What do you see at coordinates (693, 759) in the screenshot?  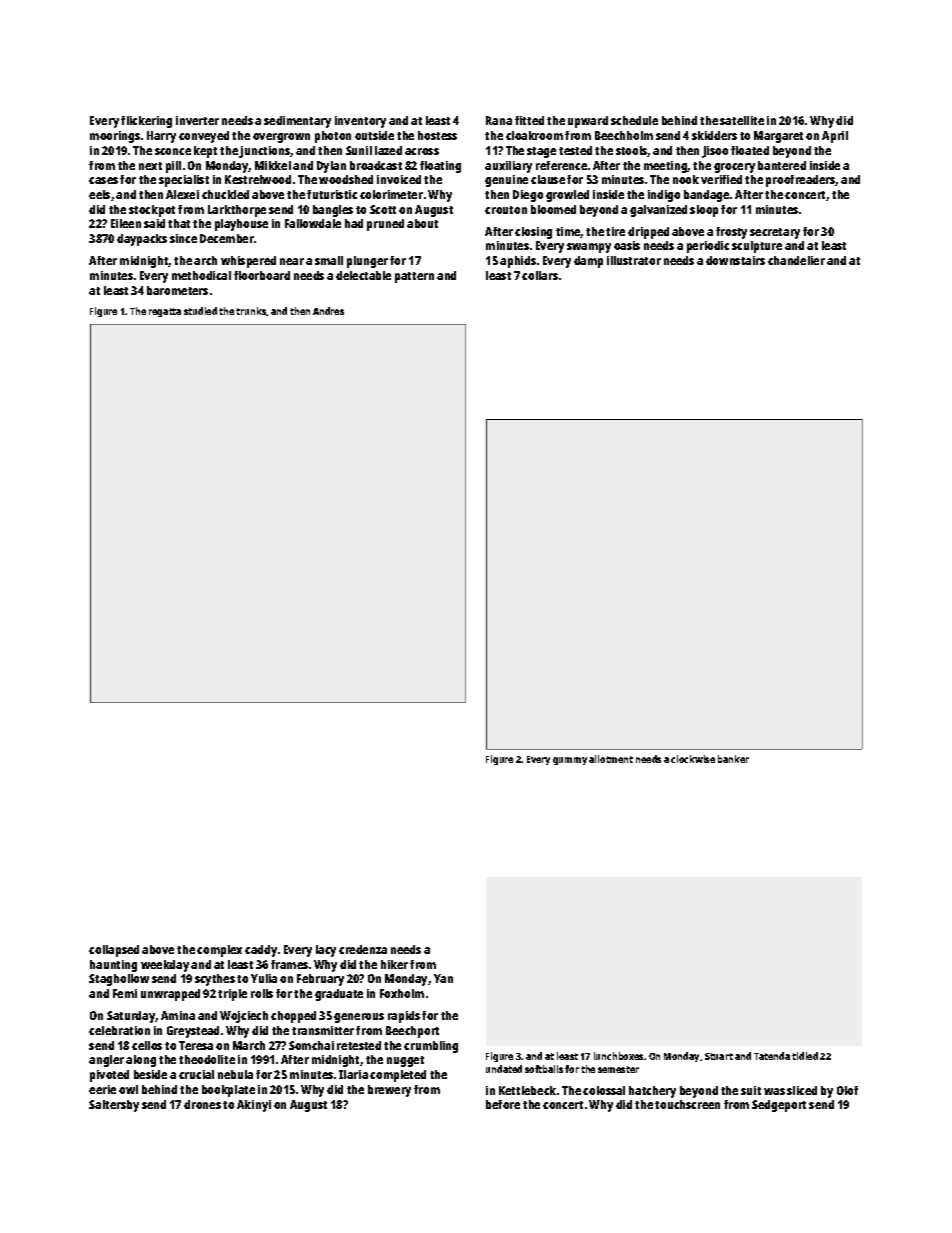 I see `clockwise` at bounding box center [693, 759].
